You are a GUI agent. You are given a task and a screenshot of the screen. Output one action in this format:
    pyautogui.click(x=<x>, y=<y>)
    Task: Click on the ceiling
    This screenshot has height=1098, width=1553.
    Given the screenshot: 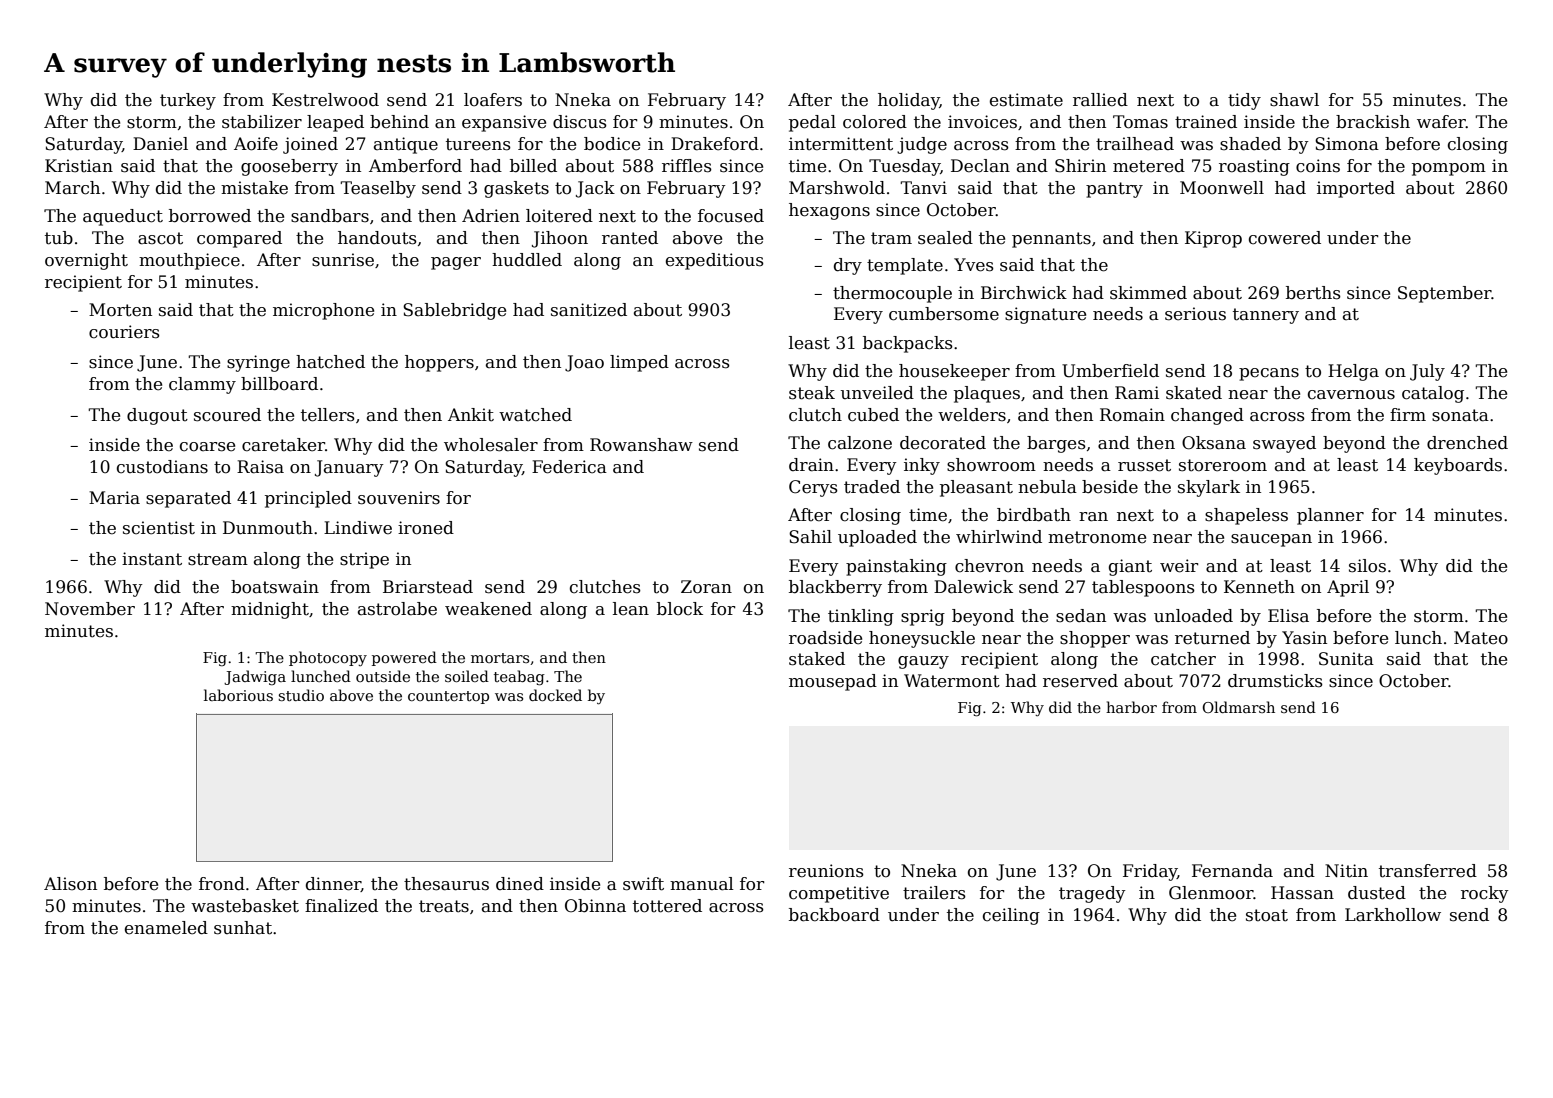 What is the action you would take?
    pyautogui.click(x=1011, y=916)
